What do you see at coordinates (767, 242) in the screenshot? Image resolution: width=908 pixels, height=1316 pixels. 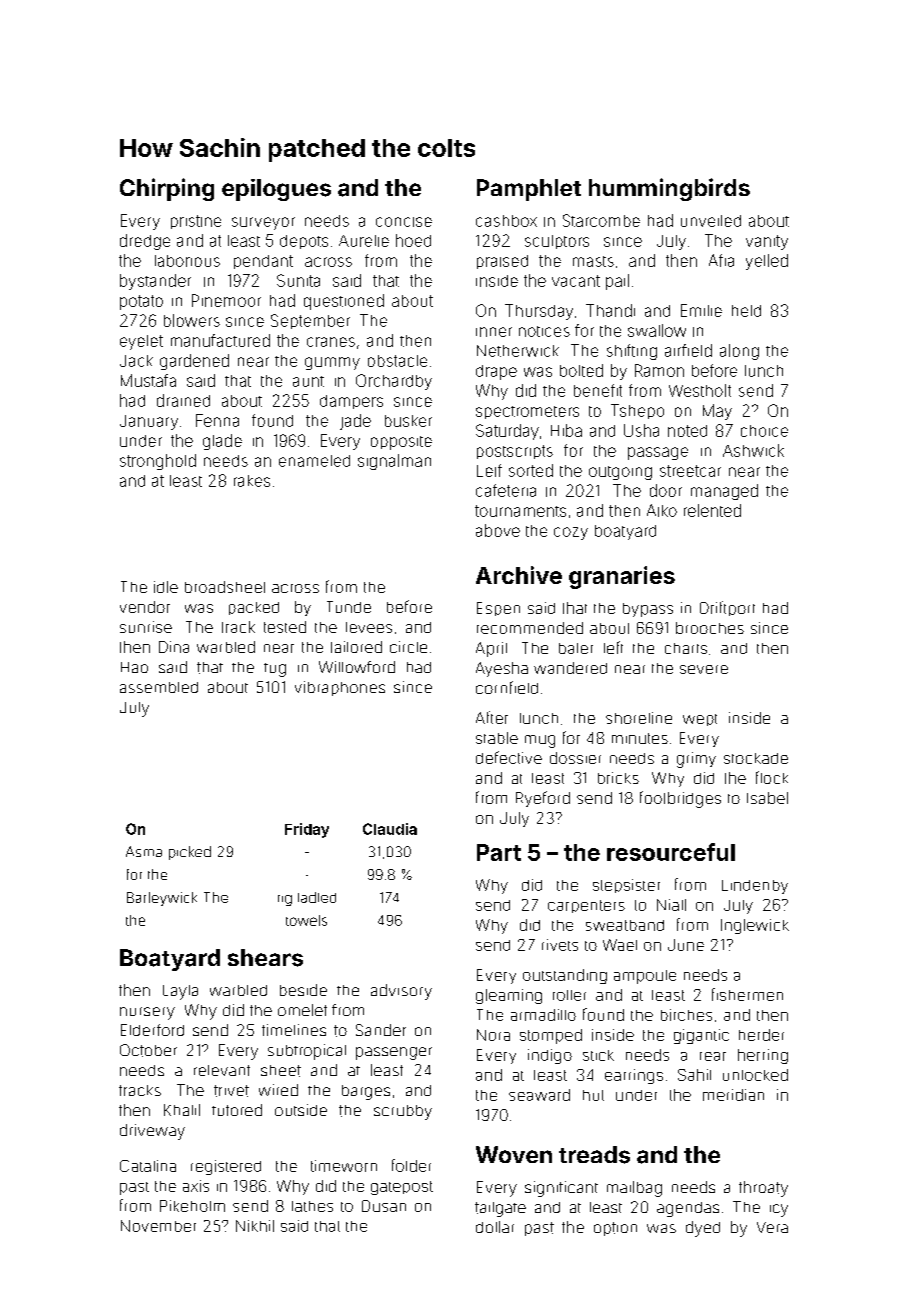 I see `vanity` at bounding box center [767, 242].
